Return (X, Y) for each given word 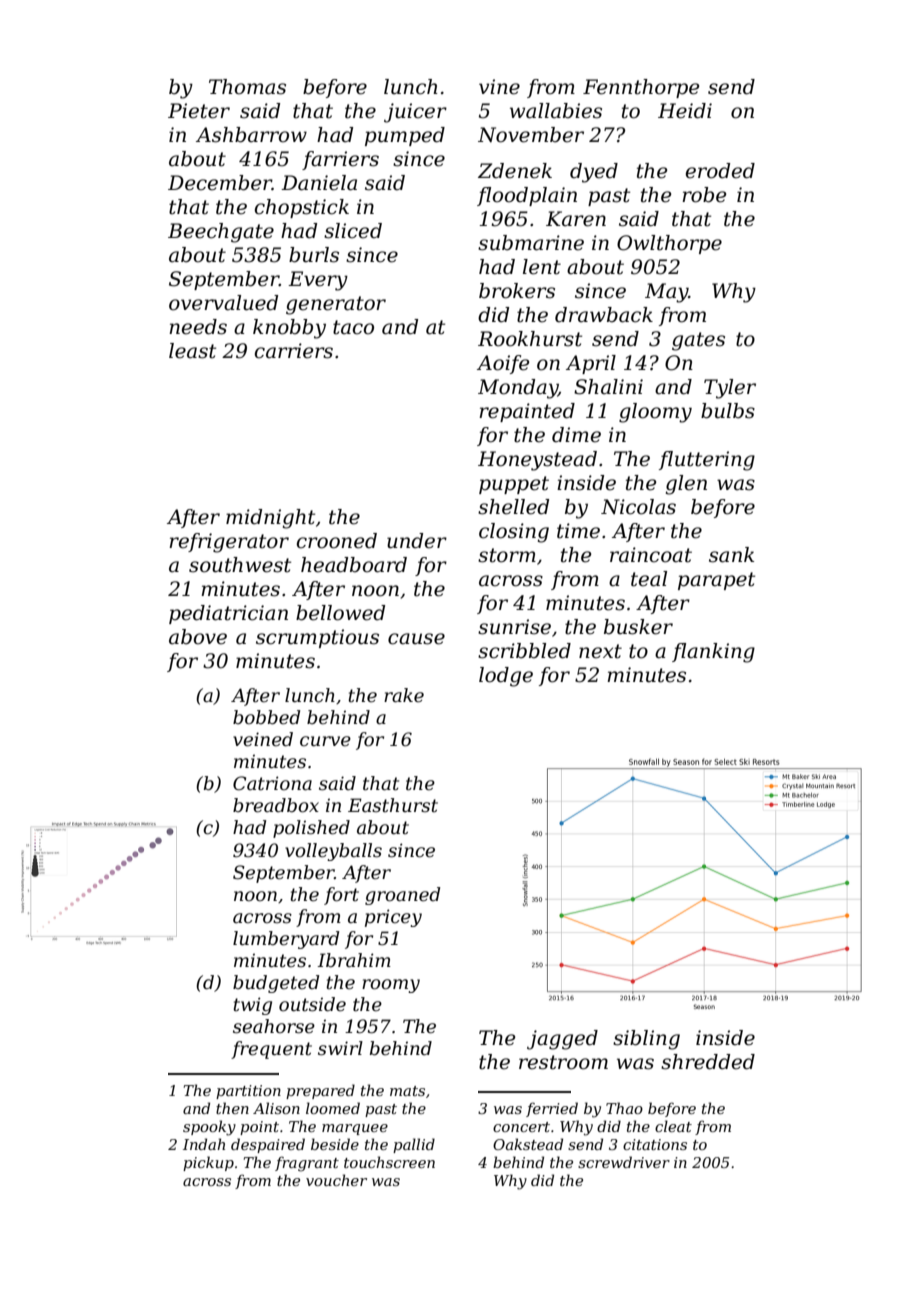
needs (198, 327)
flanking (713, 653)
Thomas (247, 87)
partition (248, 1092)
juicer (415, 113)
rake (404, 695)
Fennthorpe (641, 88)
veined (263, 739)
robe (704, 195)
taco (353, 327)
